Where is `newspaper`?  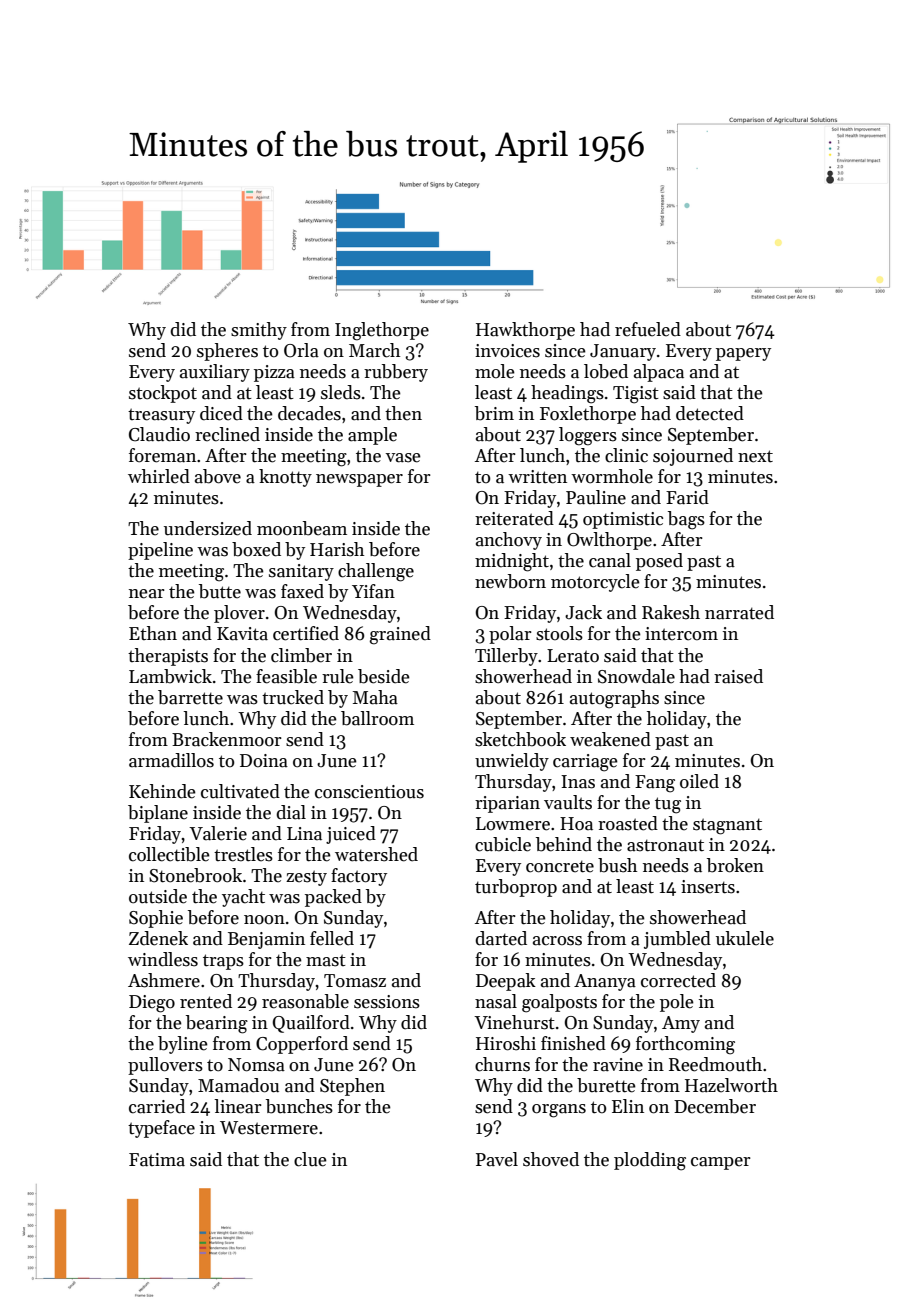
newspaper is located at coordinates (359, 480).
